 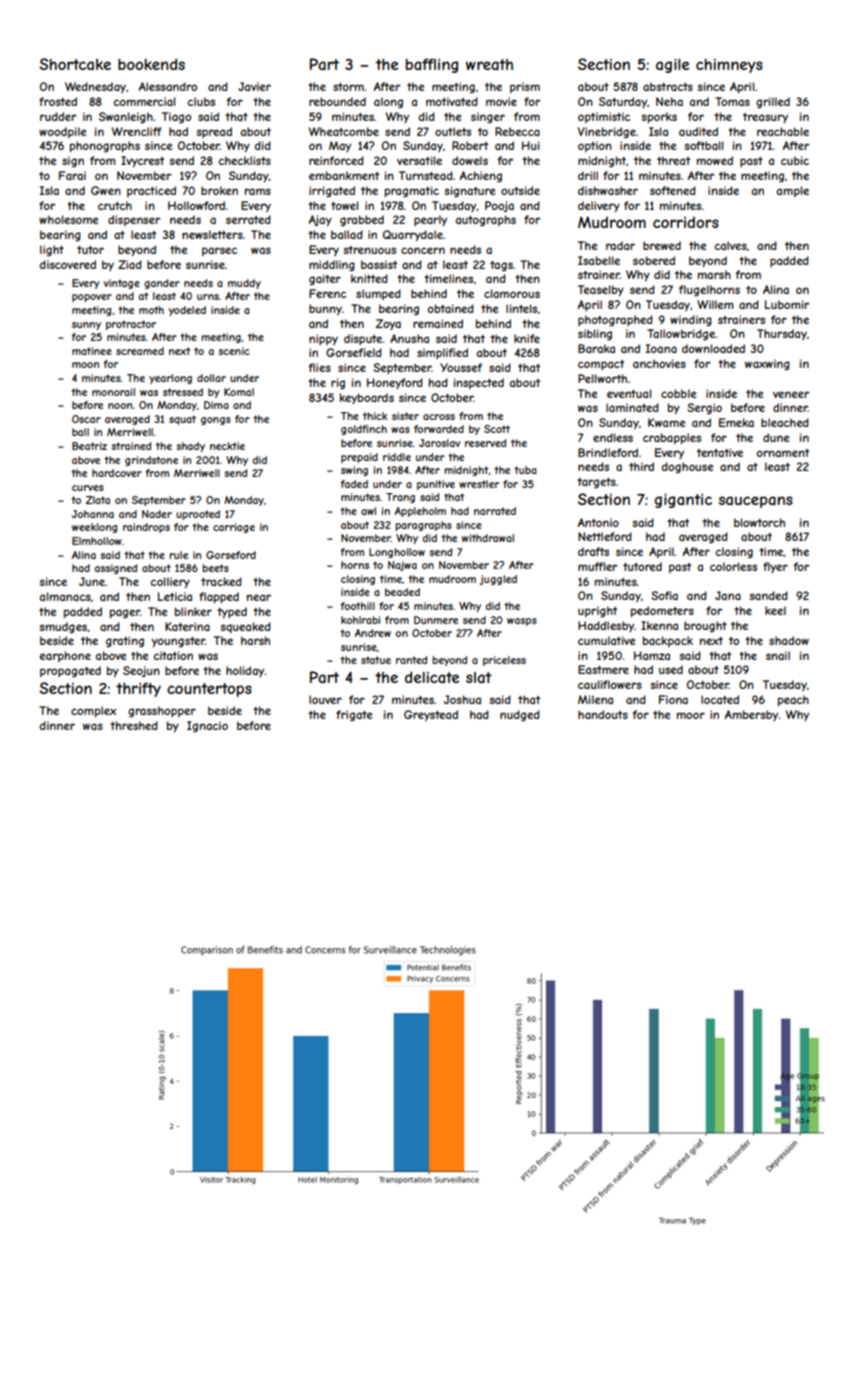 What do you see at coordinates (687, 467) in the page?
I see `doghouse` at bounding box center [687, 467].
